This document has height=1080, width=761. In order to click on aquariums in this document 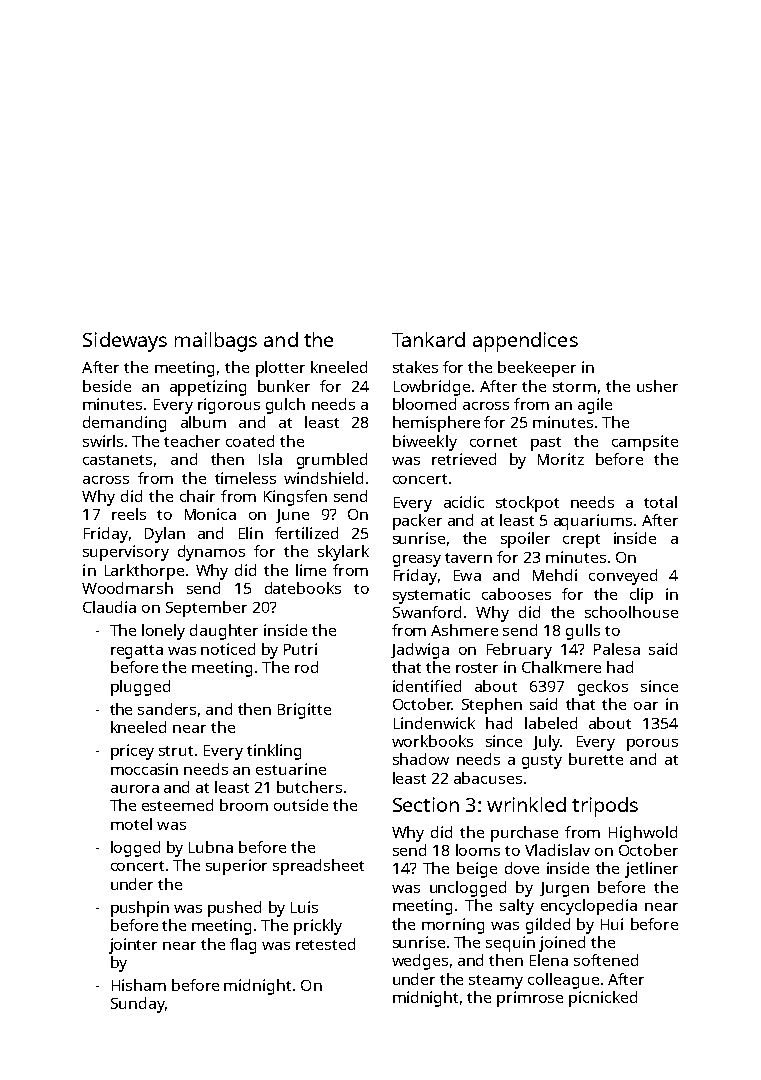, I will do `click(593, 522)`.
